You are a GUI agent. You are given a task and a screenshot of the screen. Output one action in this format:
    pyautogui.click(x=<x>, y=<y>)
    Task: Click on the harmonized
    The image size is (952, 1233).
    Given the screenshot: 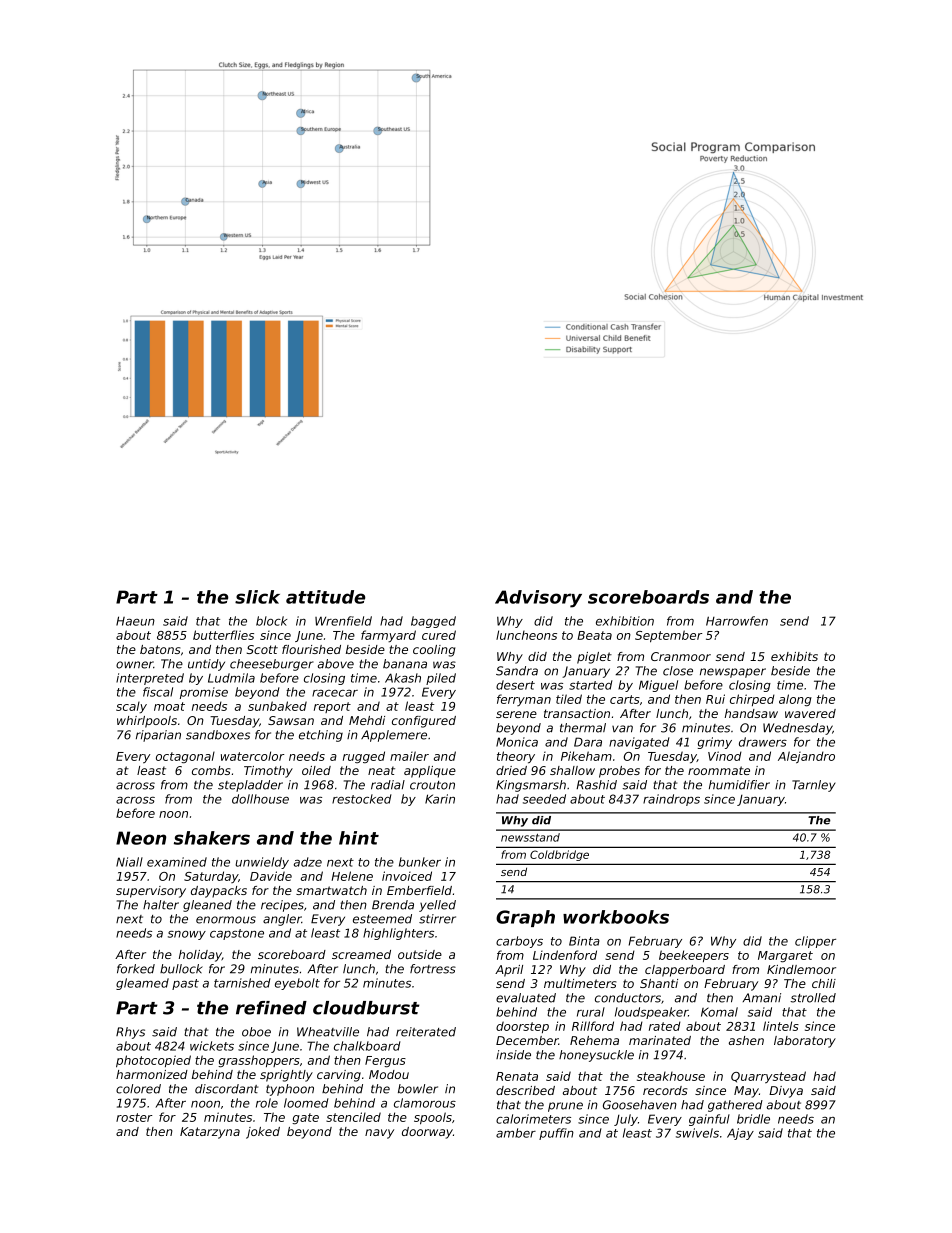 What is the action you would take?
    pyautogui.click(x=152, y=1074)
